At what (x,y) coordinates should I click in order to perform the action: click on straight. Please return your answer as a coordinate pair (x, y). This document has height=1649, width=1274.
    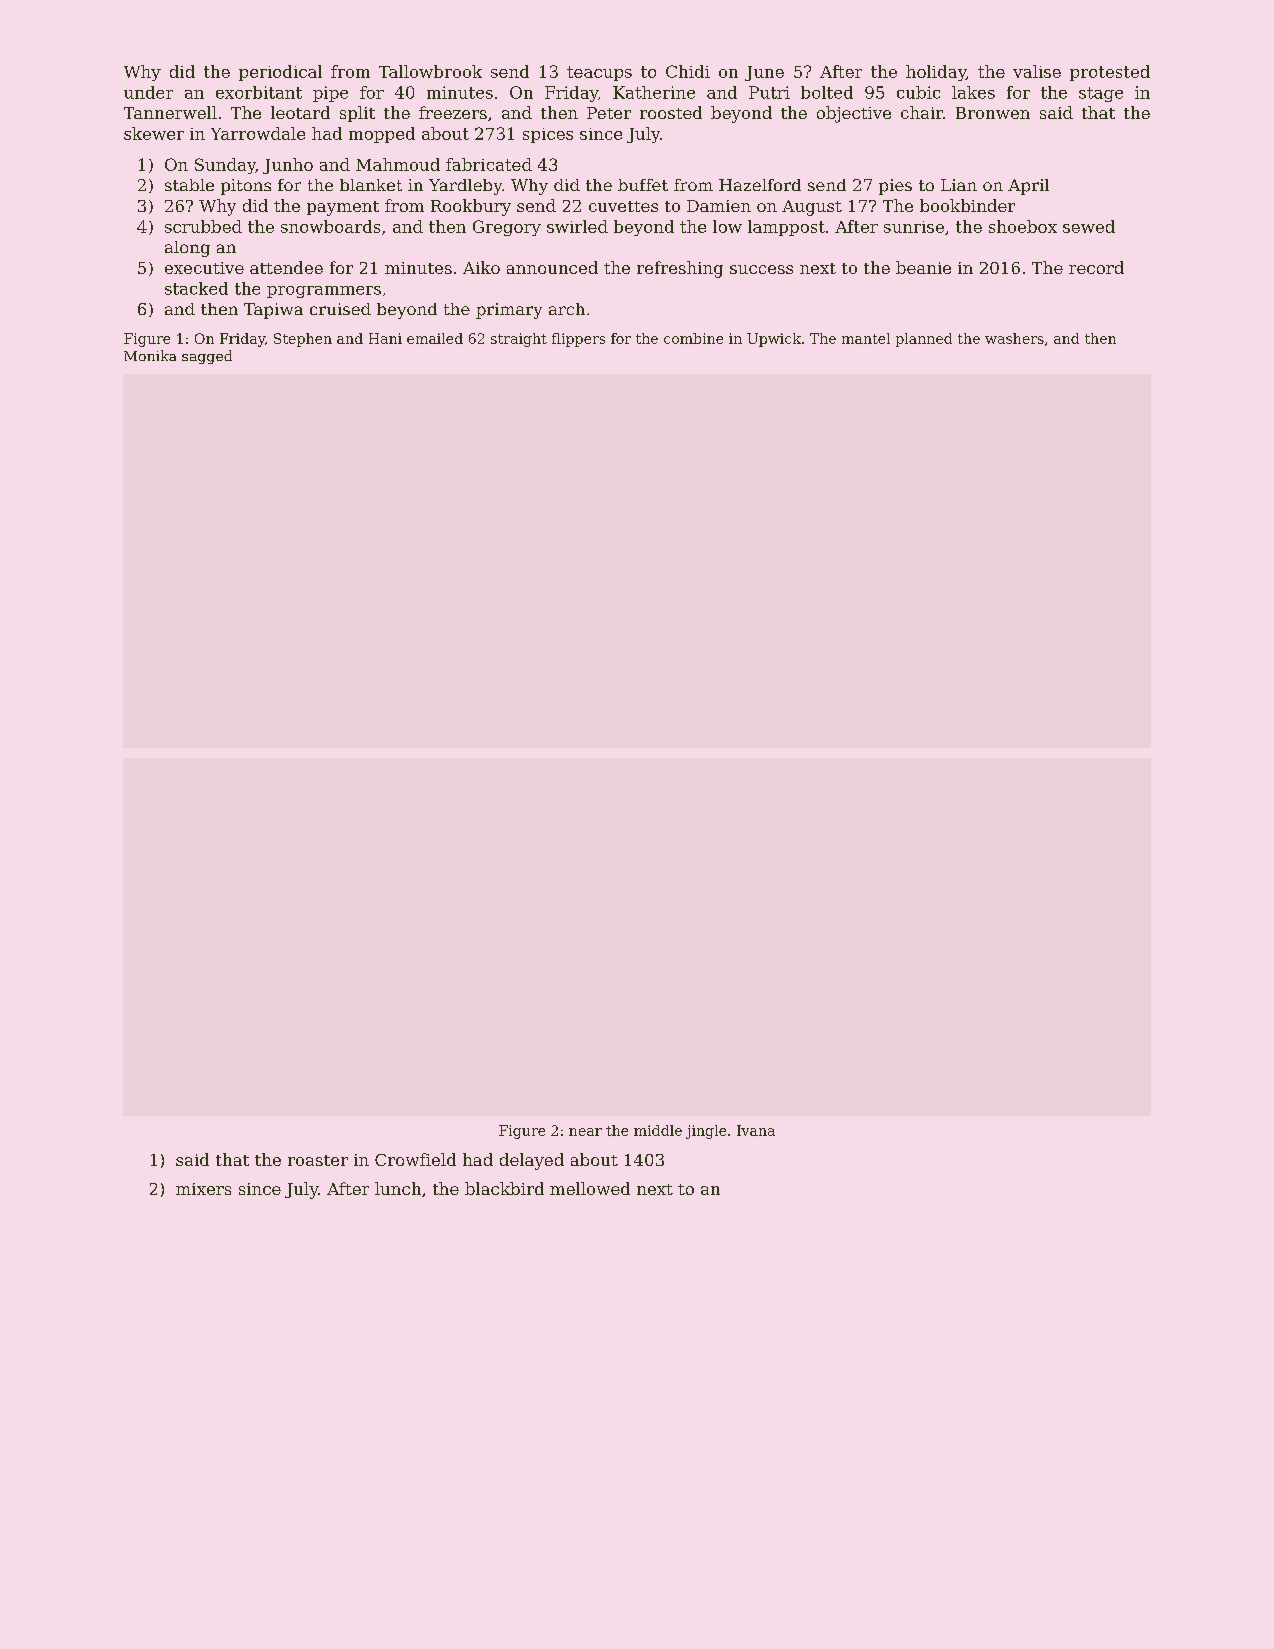
    Looking at the image, I should click on (519, 340).
